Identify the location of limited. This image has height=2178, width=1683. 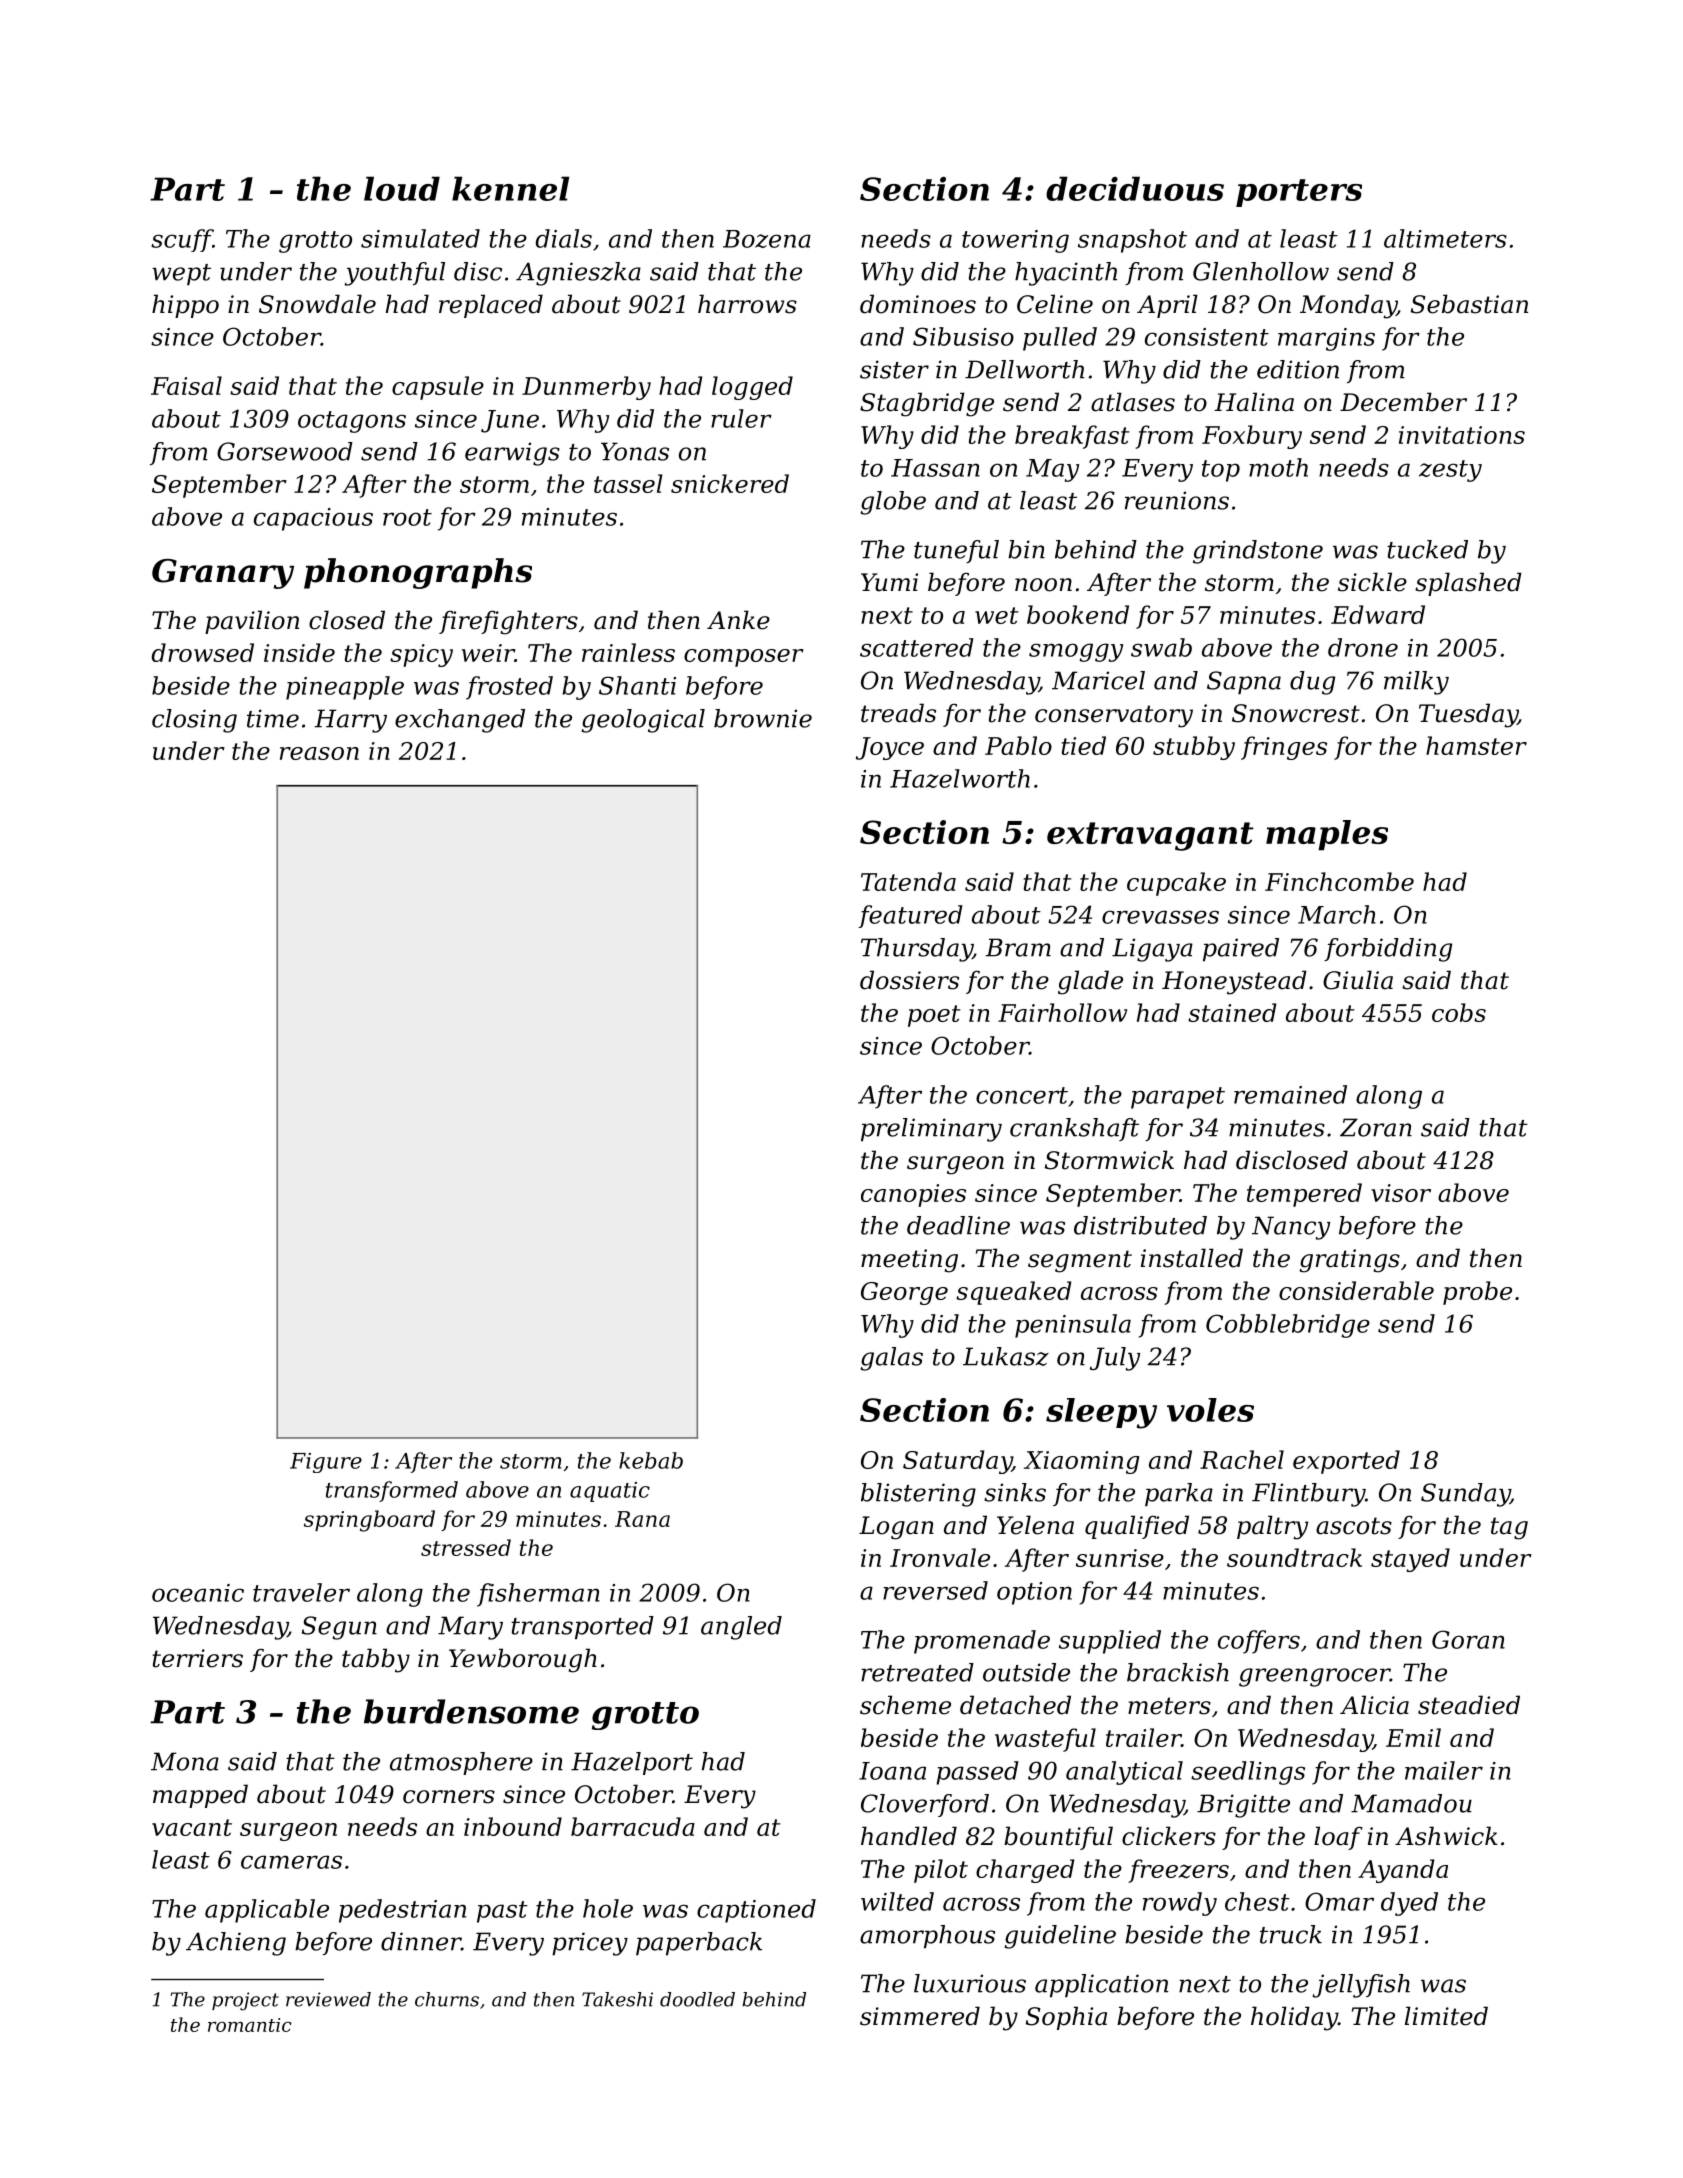
(1446, 2016).
